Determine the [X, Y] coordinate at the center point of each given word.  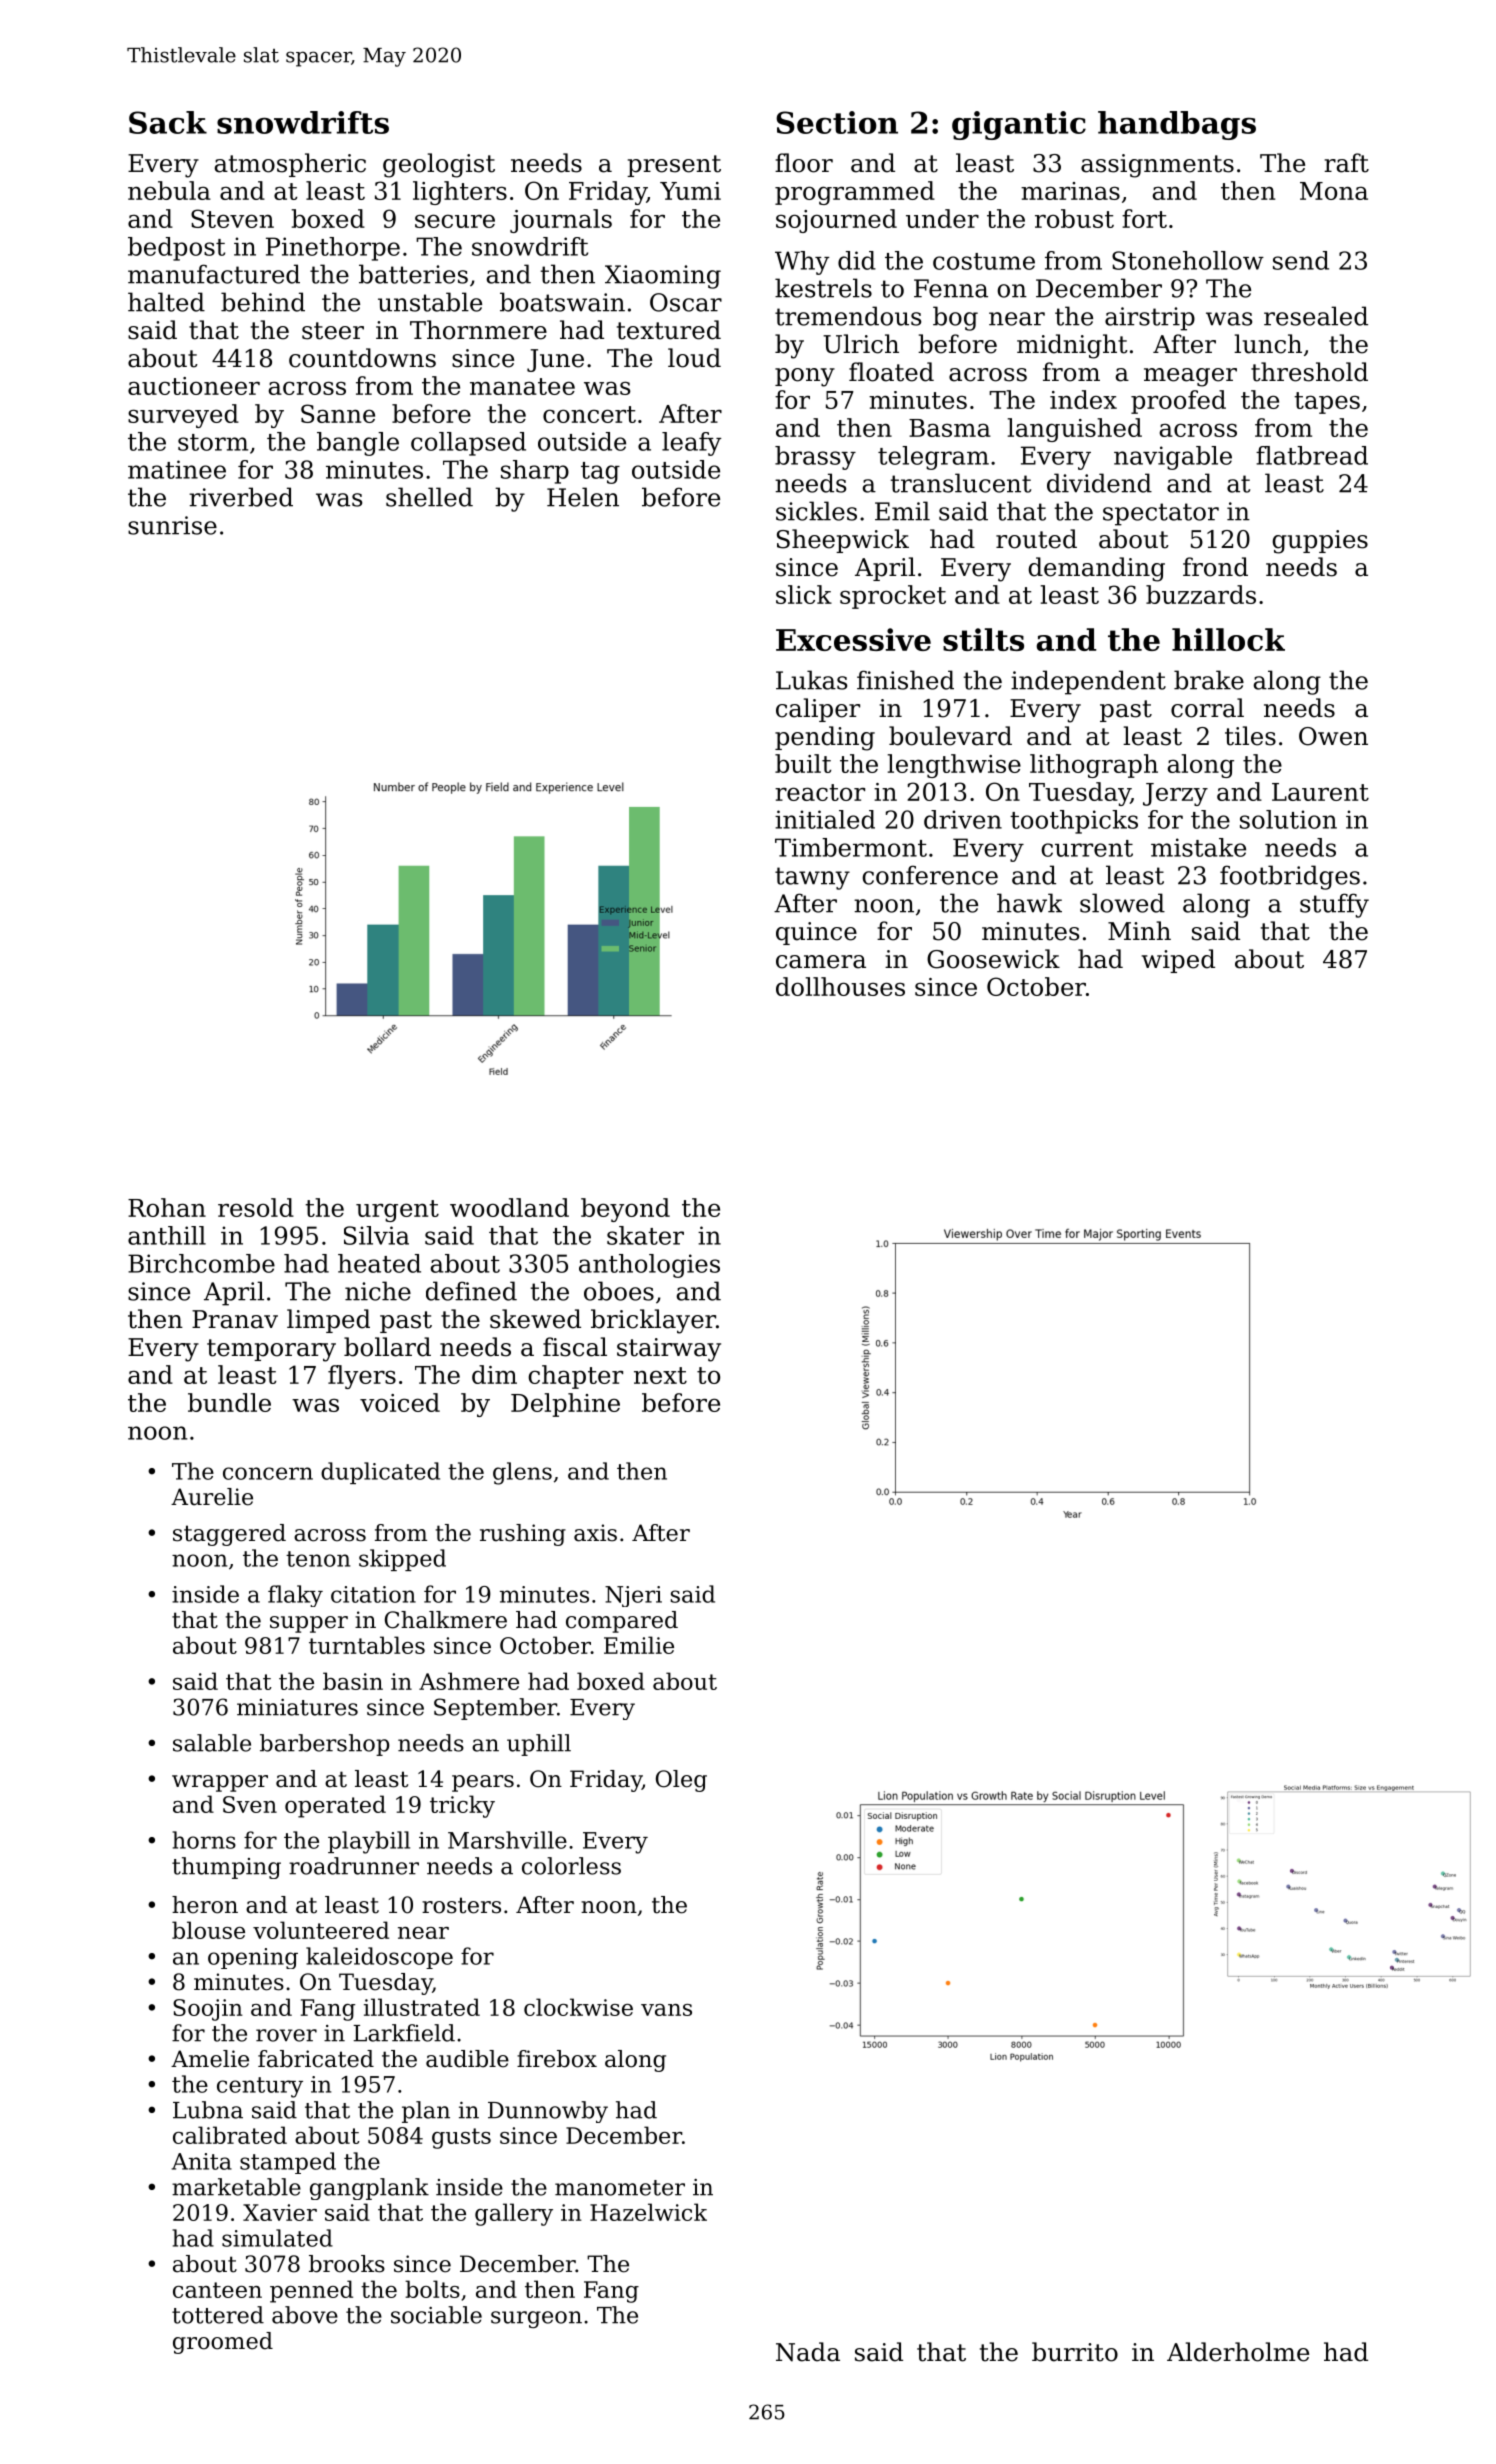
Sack [168, 122]
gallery [514, 2214]
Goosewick [993, 959]
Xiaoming [663, 277]
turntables [367, 1645]
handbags [1177, 125]
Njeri [633, 1596]
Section [837, 122]
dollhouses [840, 986]
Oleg [681, 1781]
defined [471, 1291]
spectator [1161, 514]
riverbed [241, 497]
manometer [620, 2188]
